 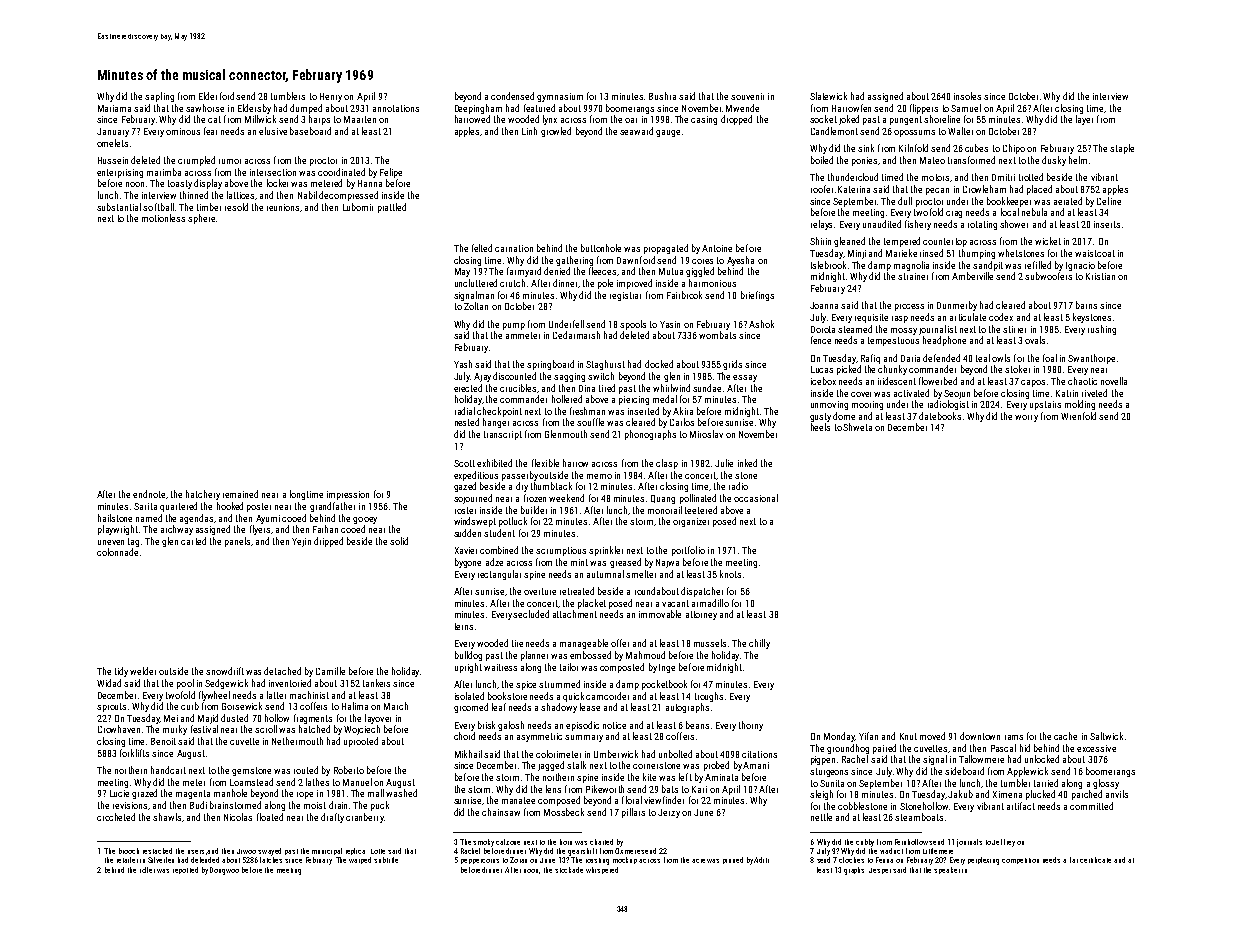 I want to click on monorail, so click(x=665, y=510).
